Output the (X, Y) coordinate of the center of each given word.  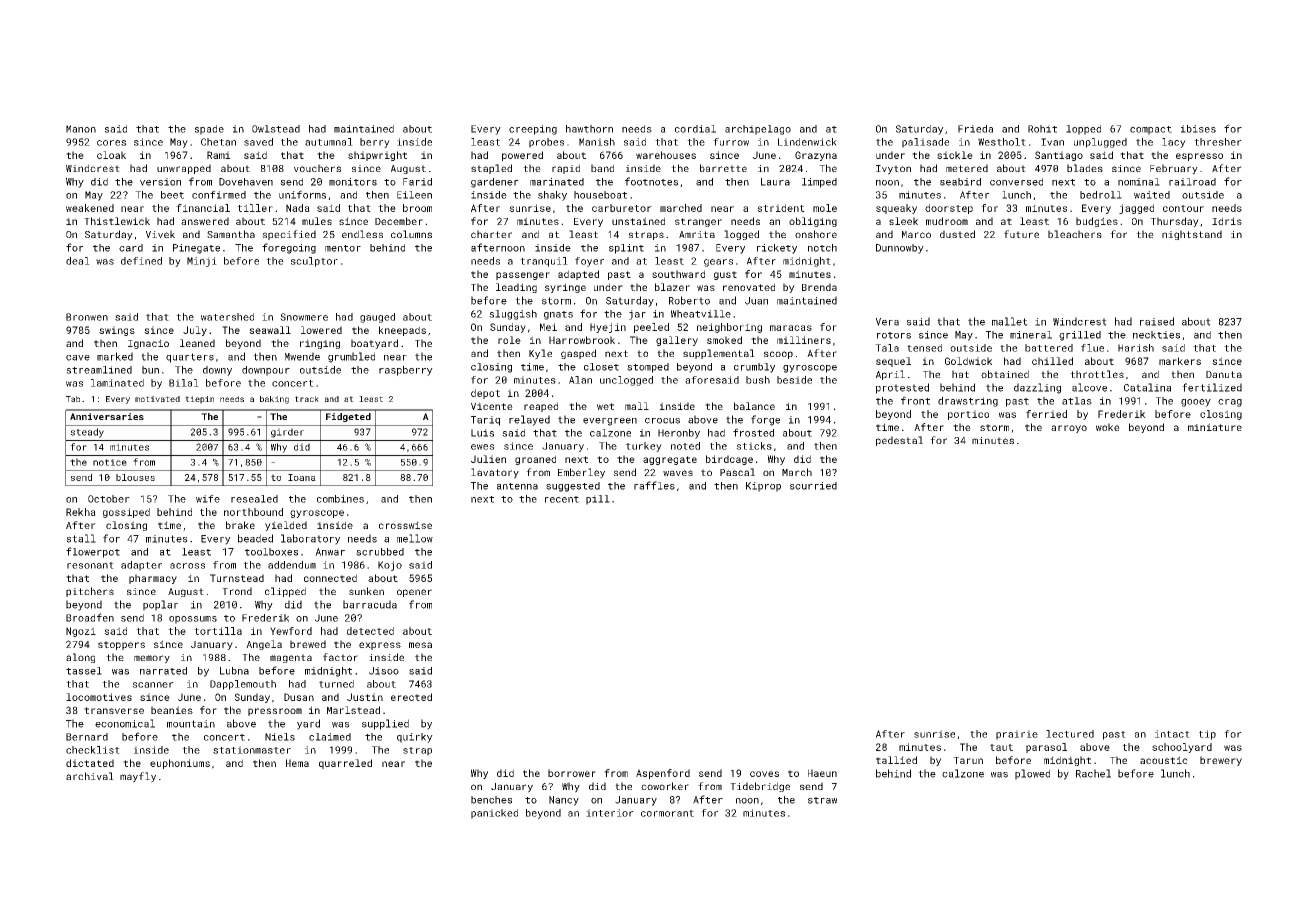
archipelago (758, 130)
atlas (1077, 401)
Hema (297, 763)
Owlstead (276, 129)
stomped (648, 368)
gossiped (126, 513)
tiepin (199, 400)
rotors (894, 335)
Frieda (975, 129)
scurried (813, 486)
